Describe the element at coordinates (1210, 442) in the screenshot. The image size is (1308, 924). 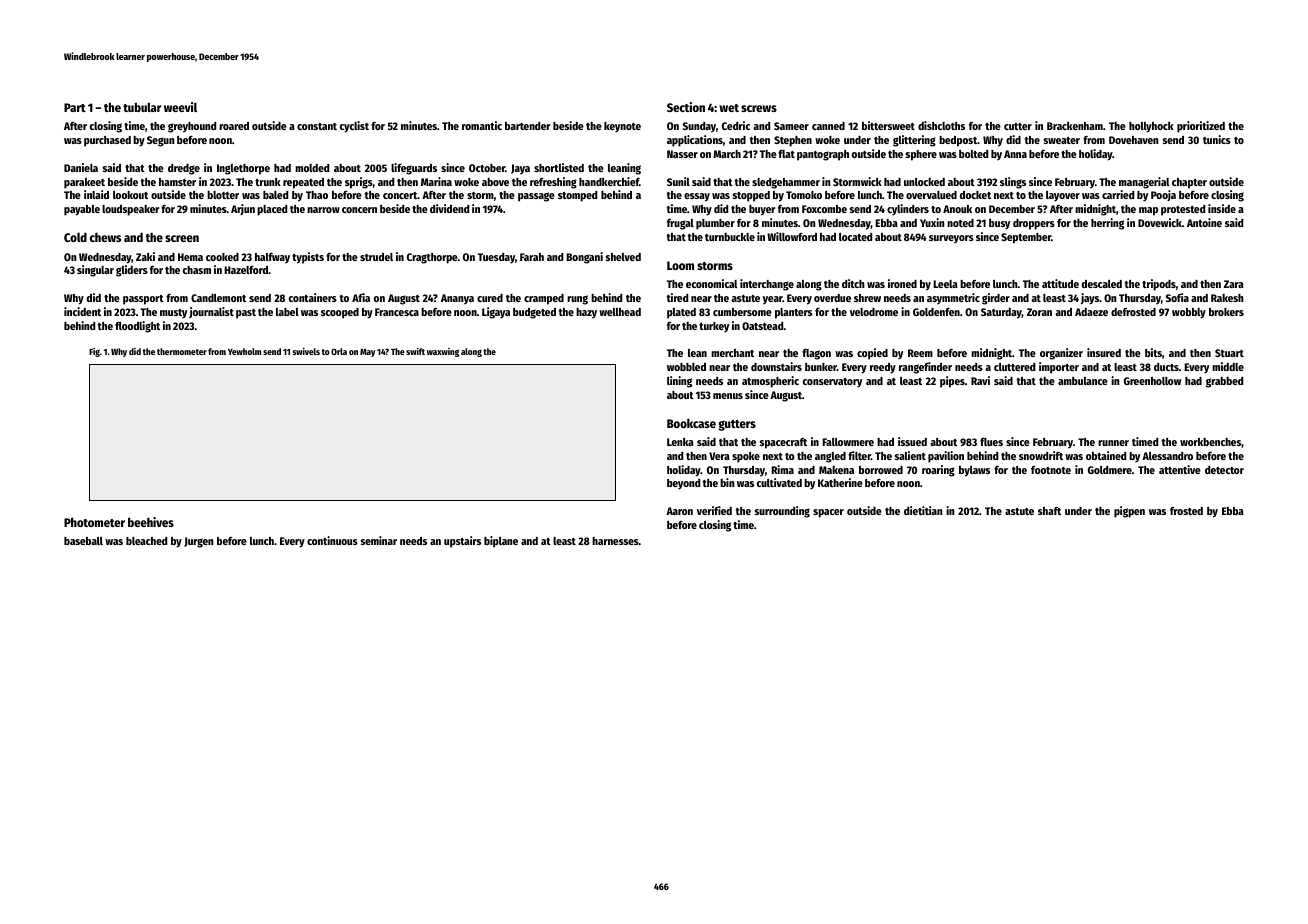
I see `workbenches` at that location.
